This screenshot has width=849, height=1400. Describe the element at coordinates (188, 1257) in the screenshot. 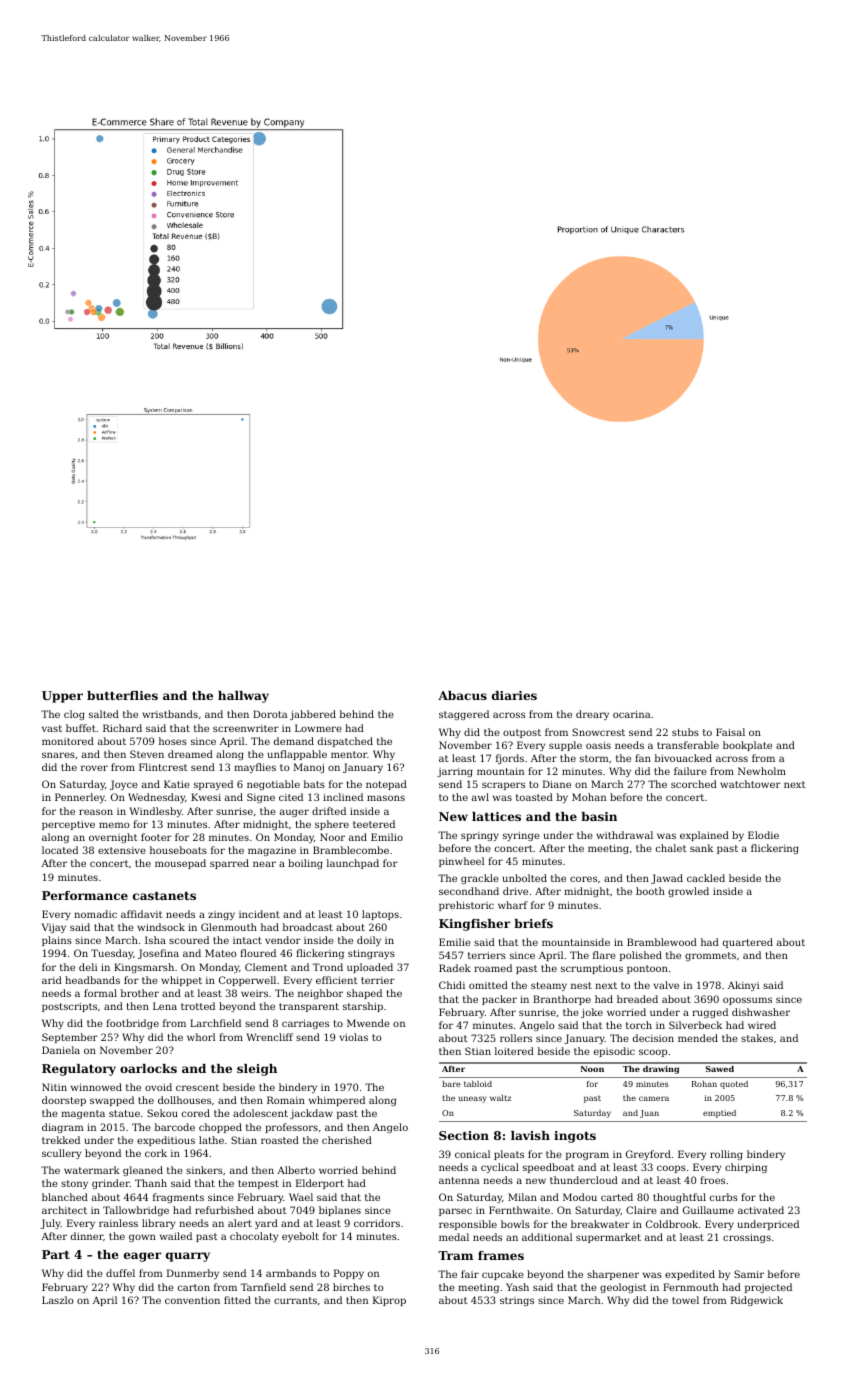

I see `quarry` at that location.
